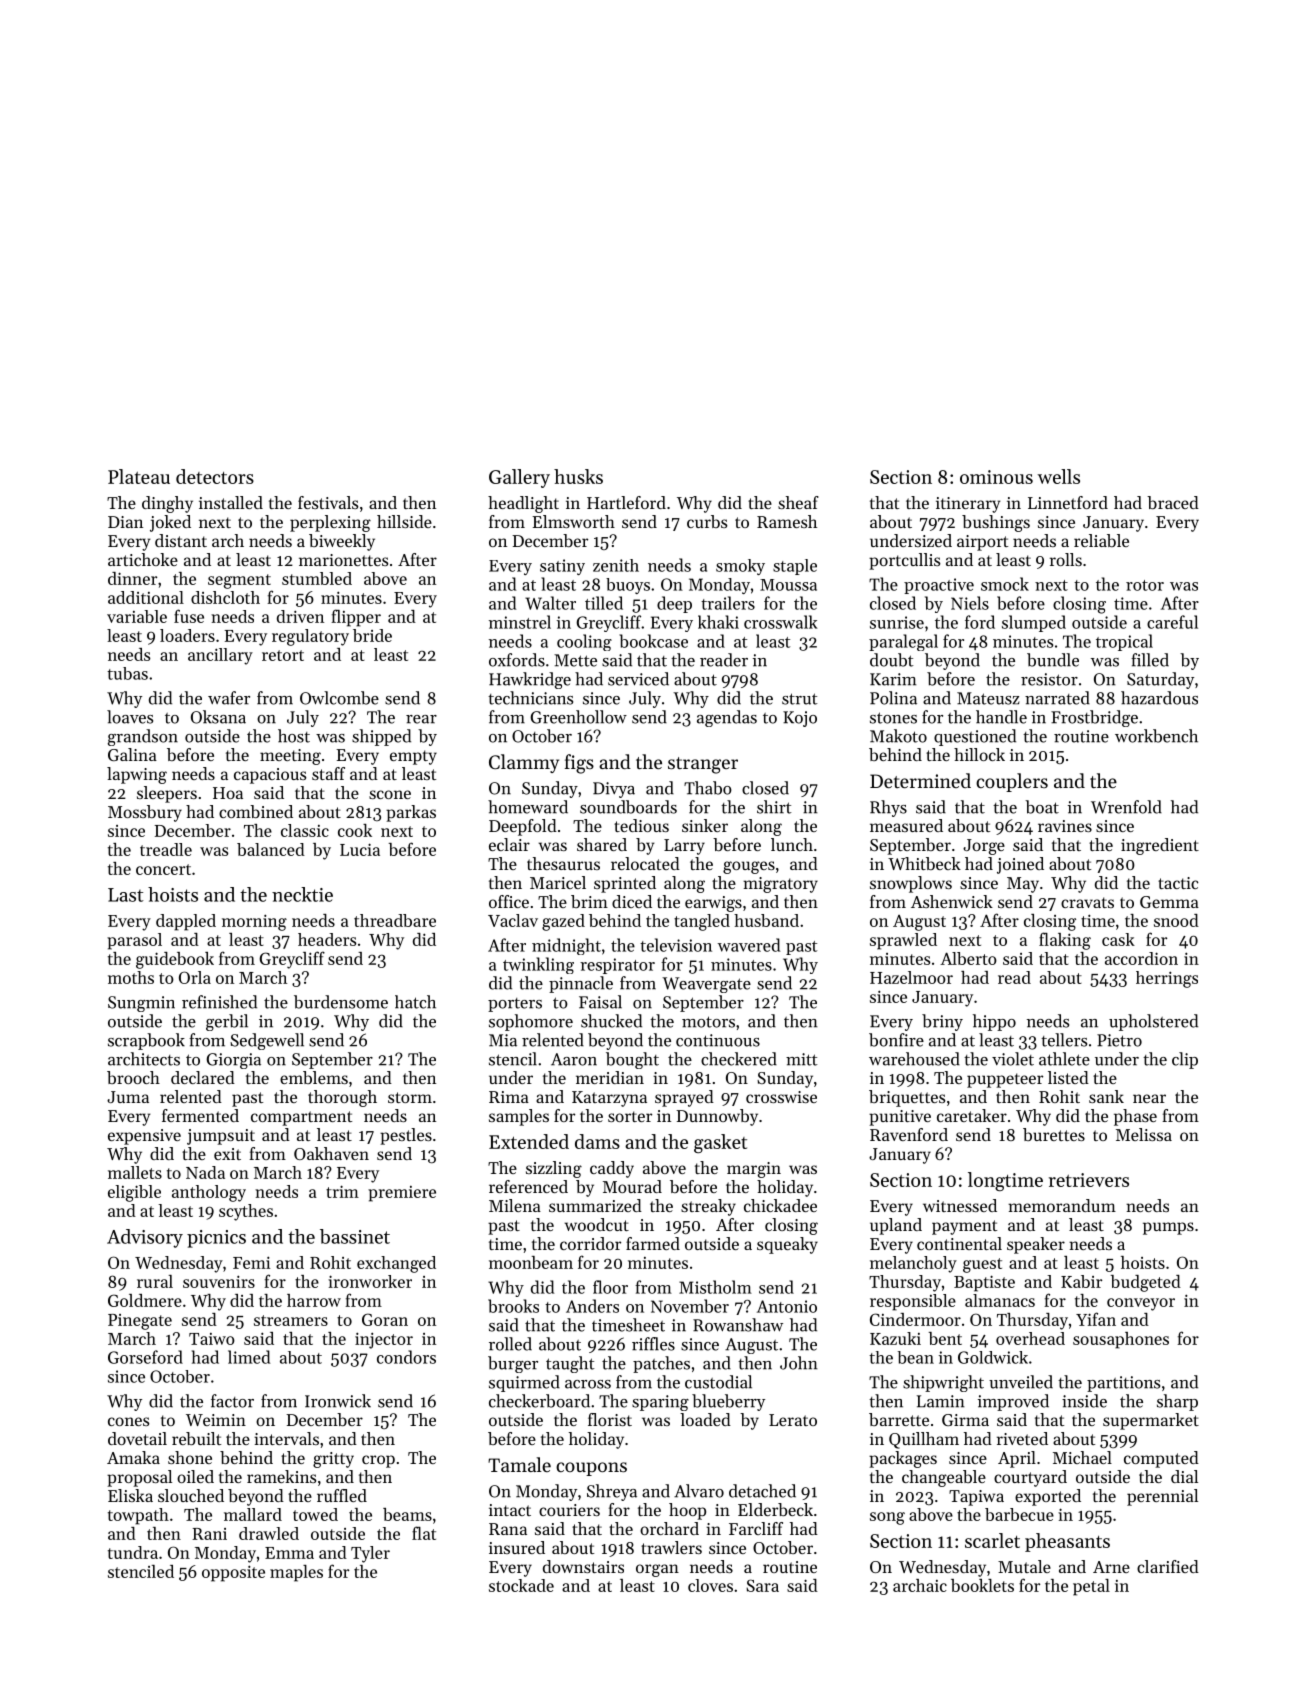 The width and height of the screenshot is (1306, 1690). I want to click on parasol, so click(134, 941).
